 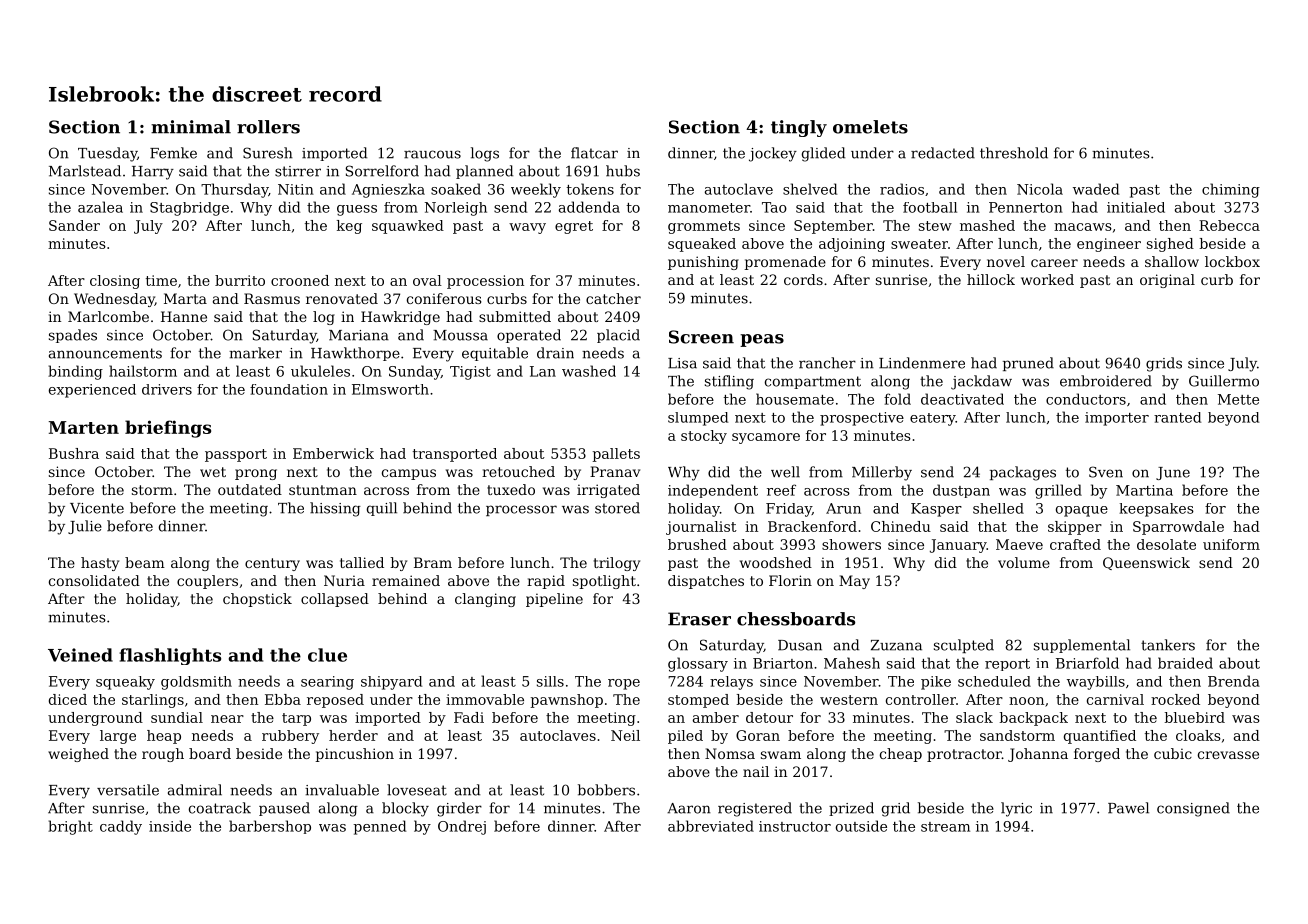 What do you see at coordinates (870, 127) in the page?
I see `omelets` at bounding box center [870, 127].
